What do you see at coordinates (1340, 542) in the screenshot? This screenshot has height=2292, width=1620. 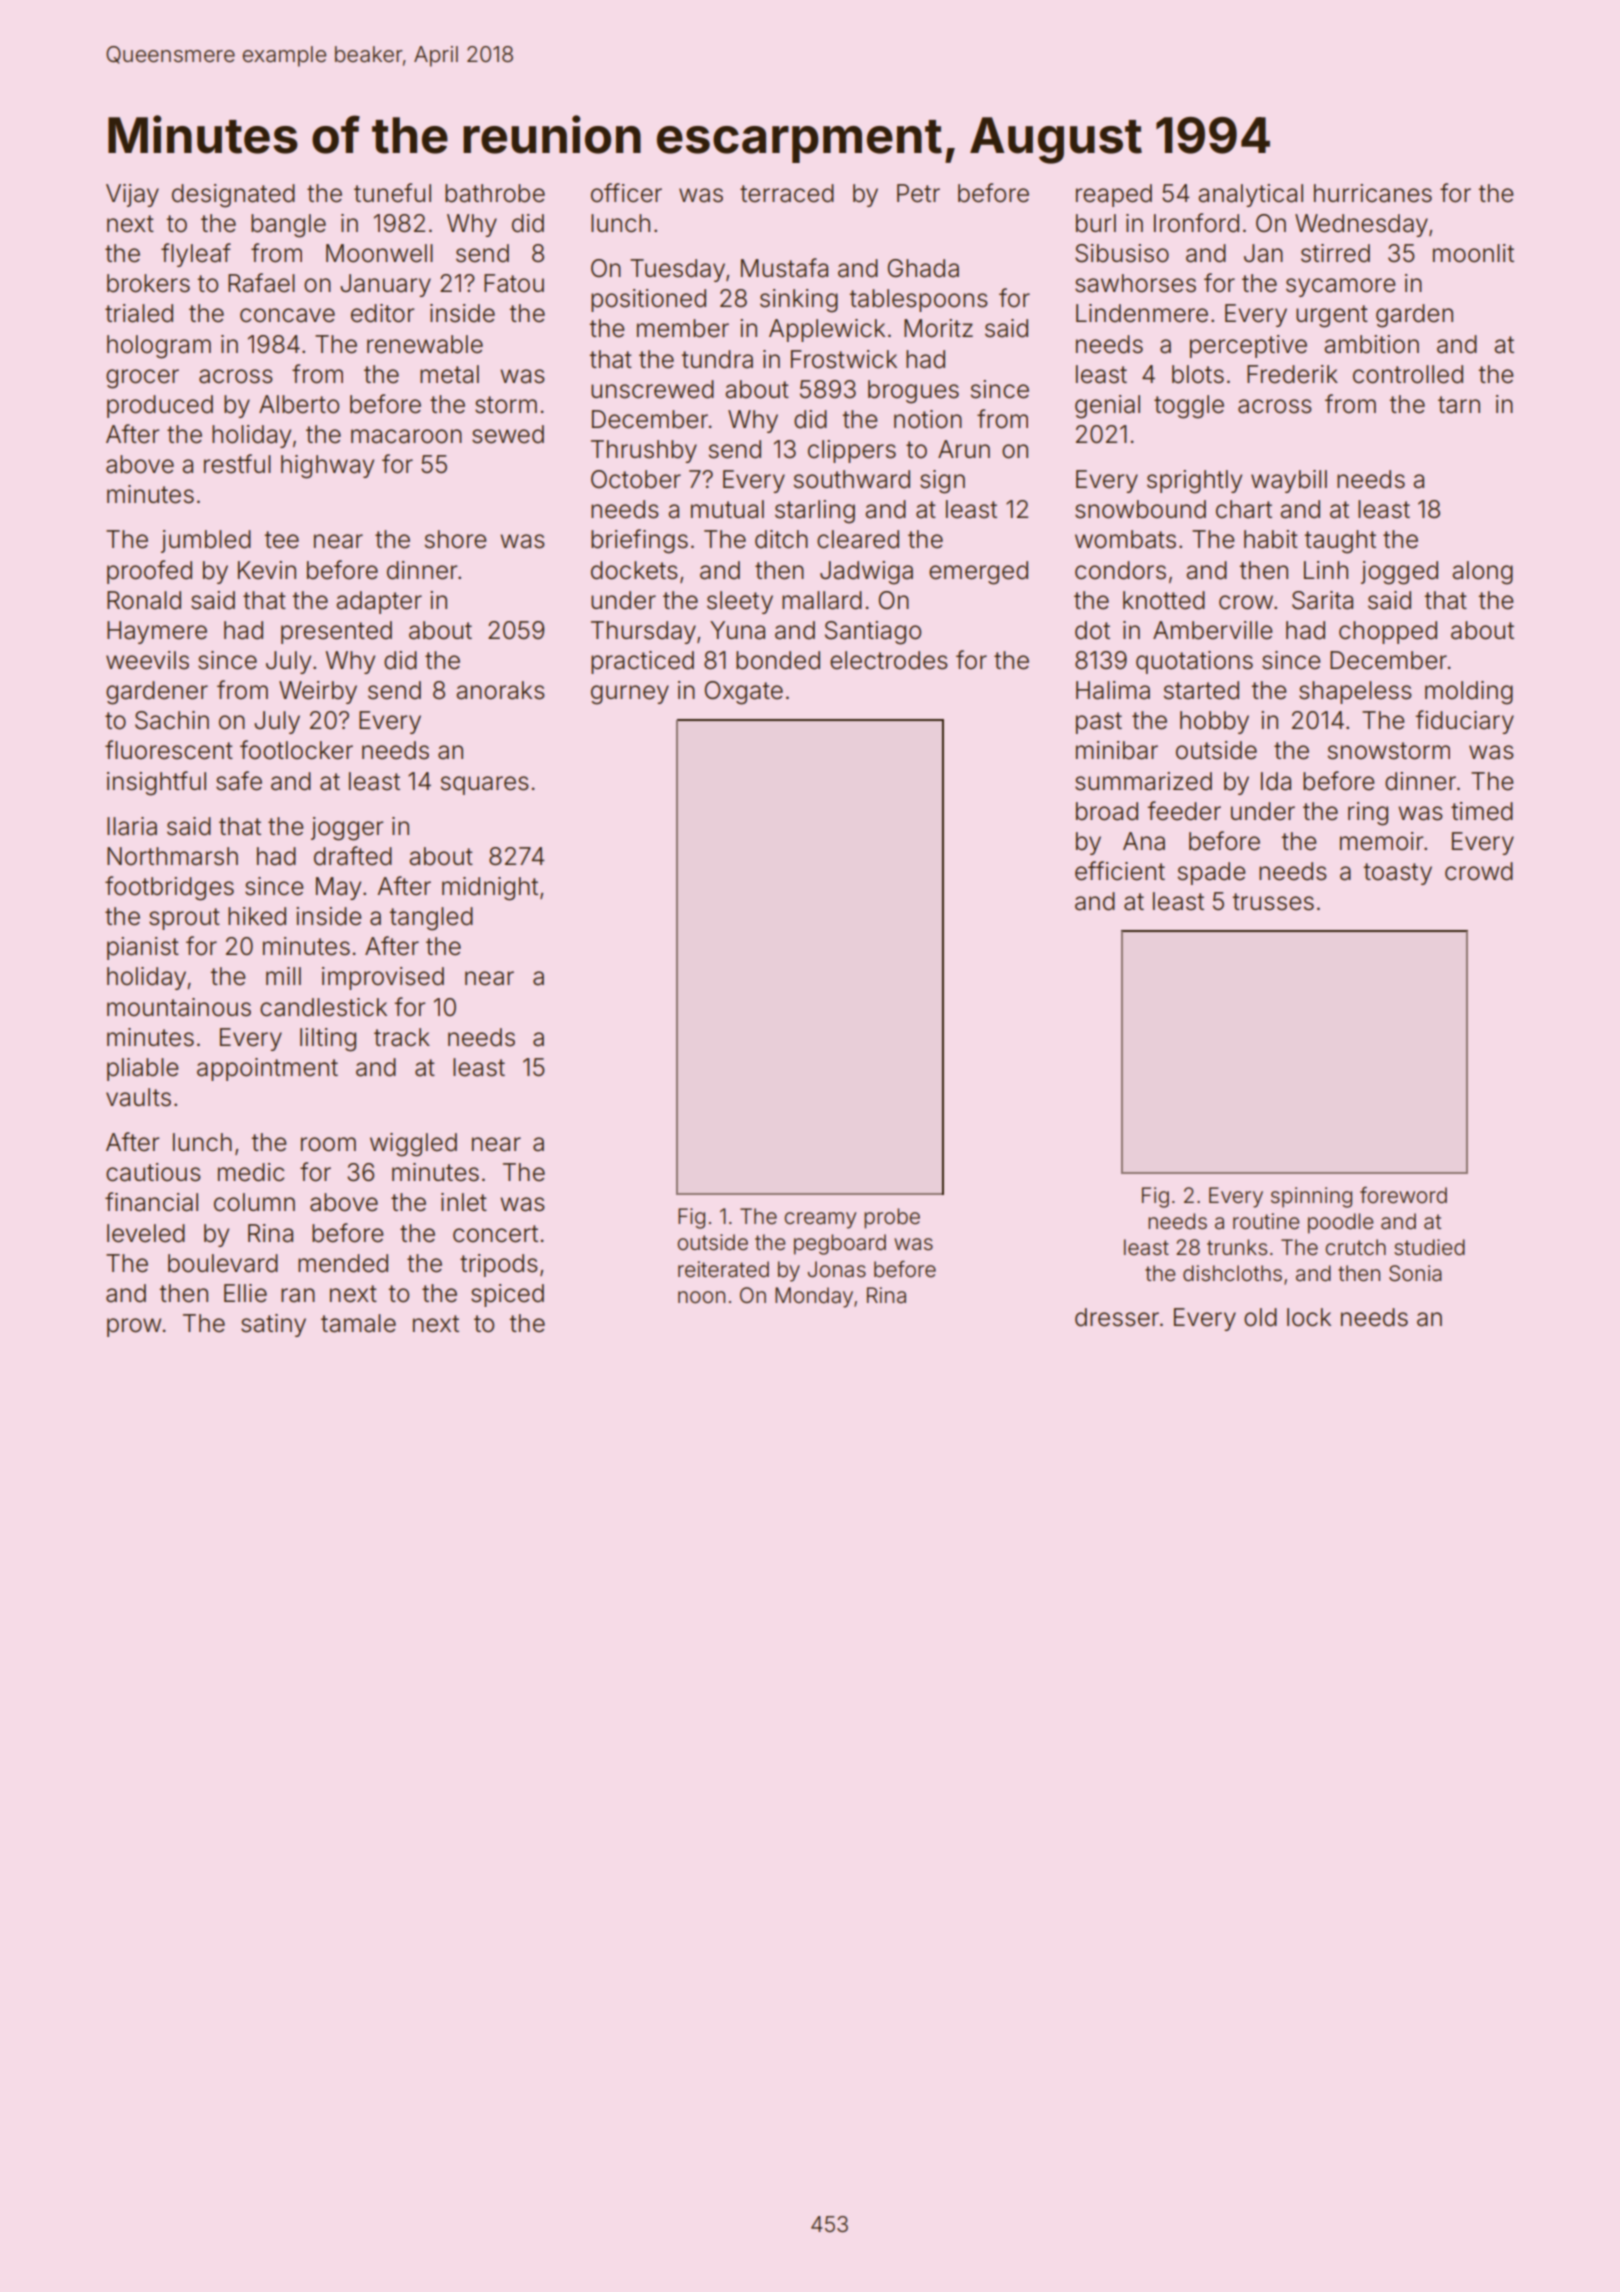 I see `taught` at bounding box center [1340, 542].
